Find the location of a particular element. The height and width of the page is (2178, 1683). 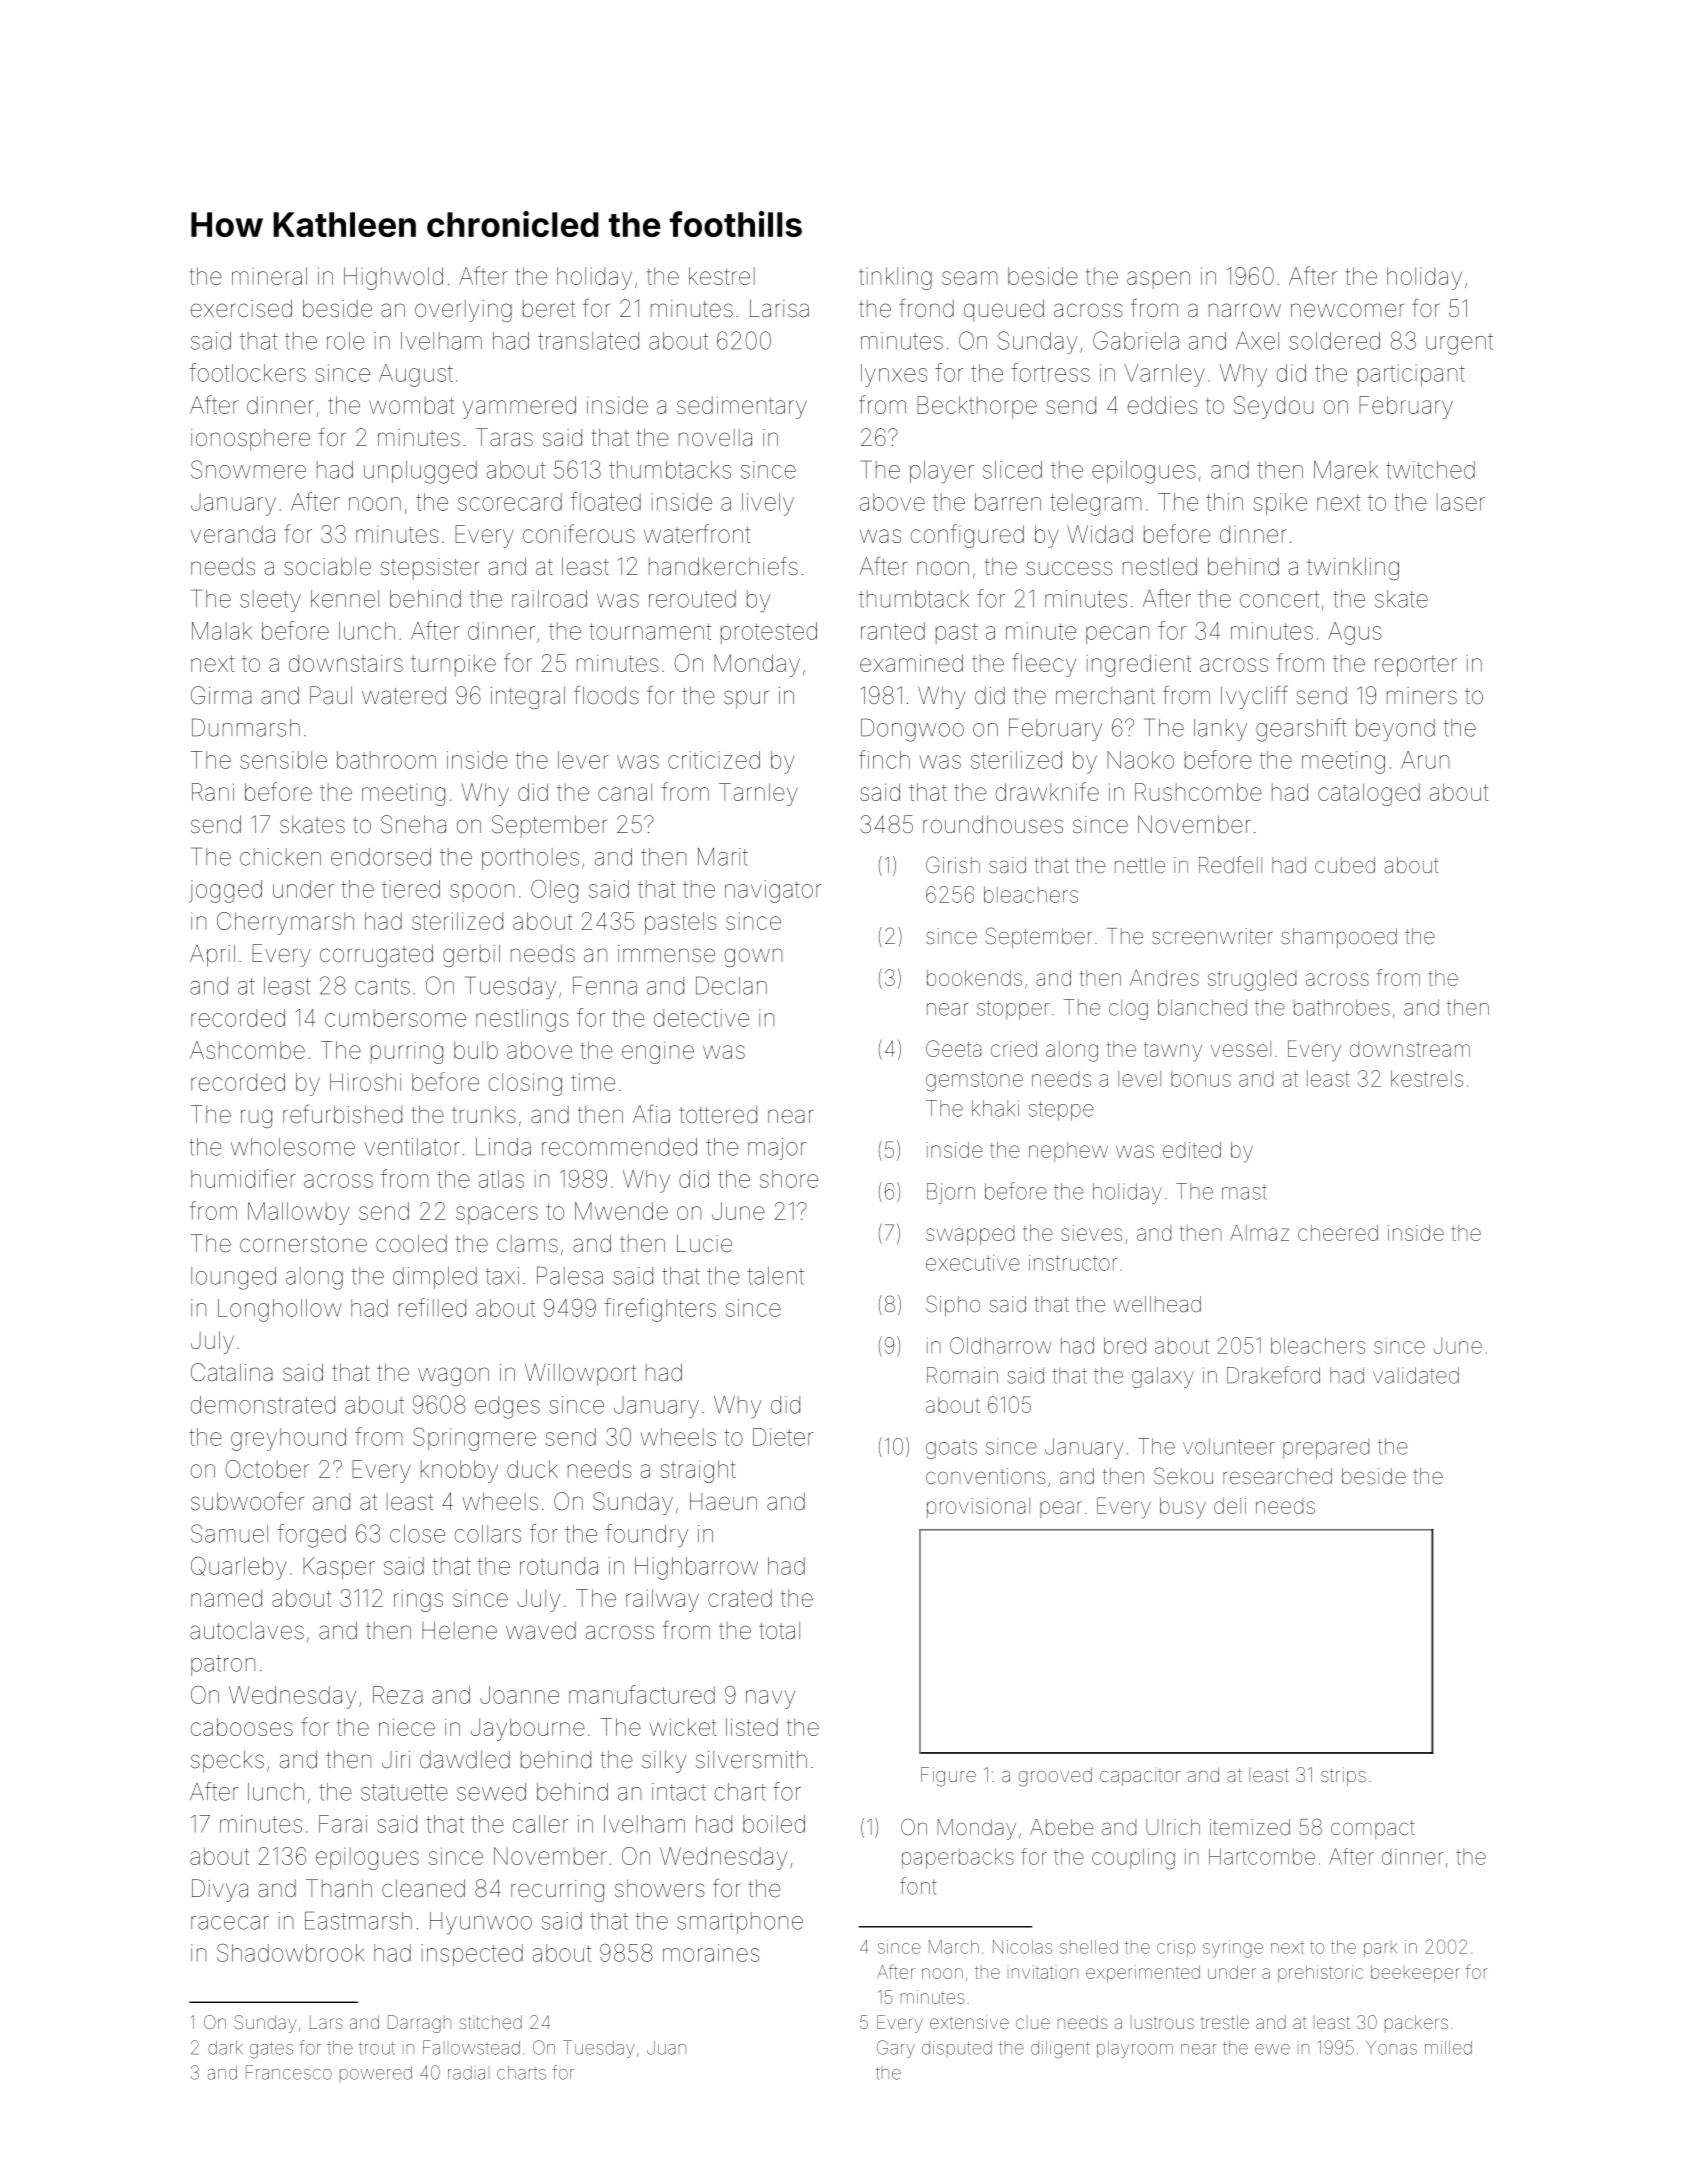

pecan is located at coordinates (1117, 635).
